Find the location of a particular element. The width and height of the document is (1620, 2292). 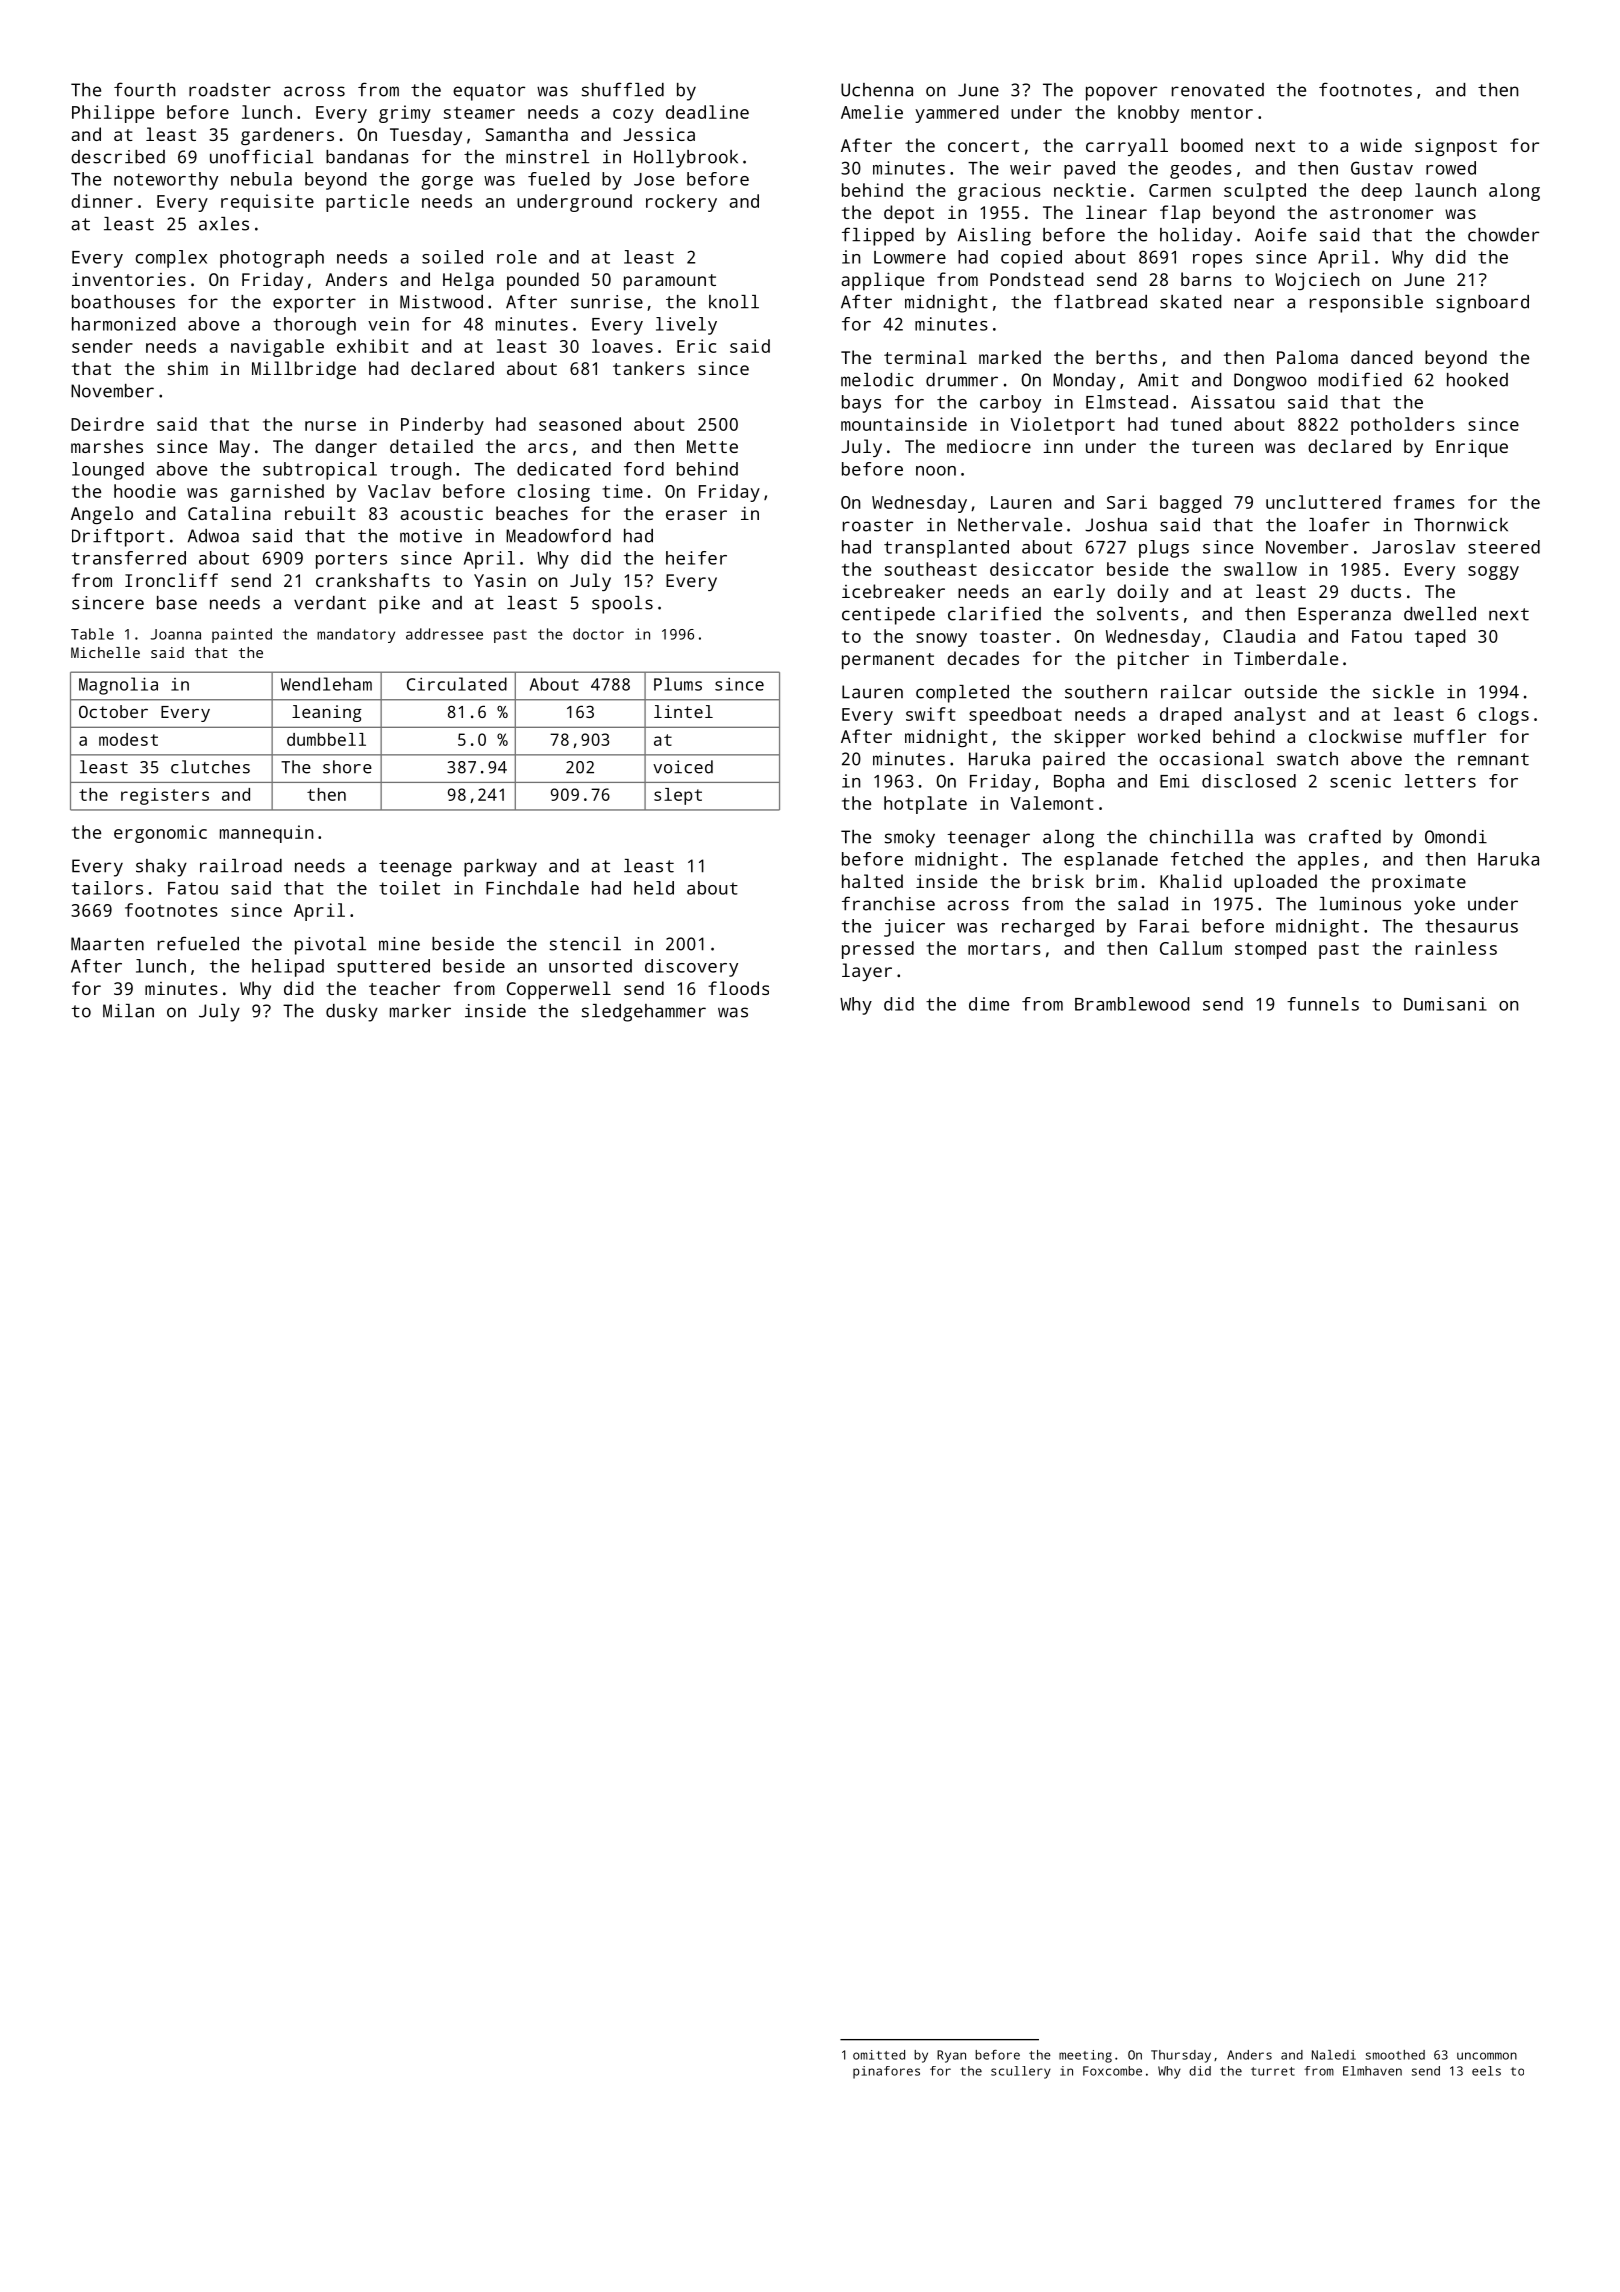

pinafores is located at coordinates (886, 2072).
